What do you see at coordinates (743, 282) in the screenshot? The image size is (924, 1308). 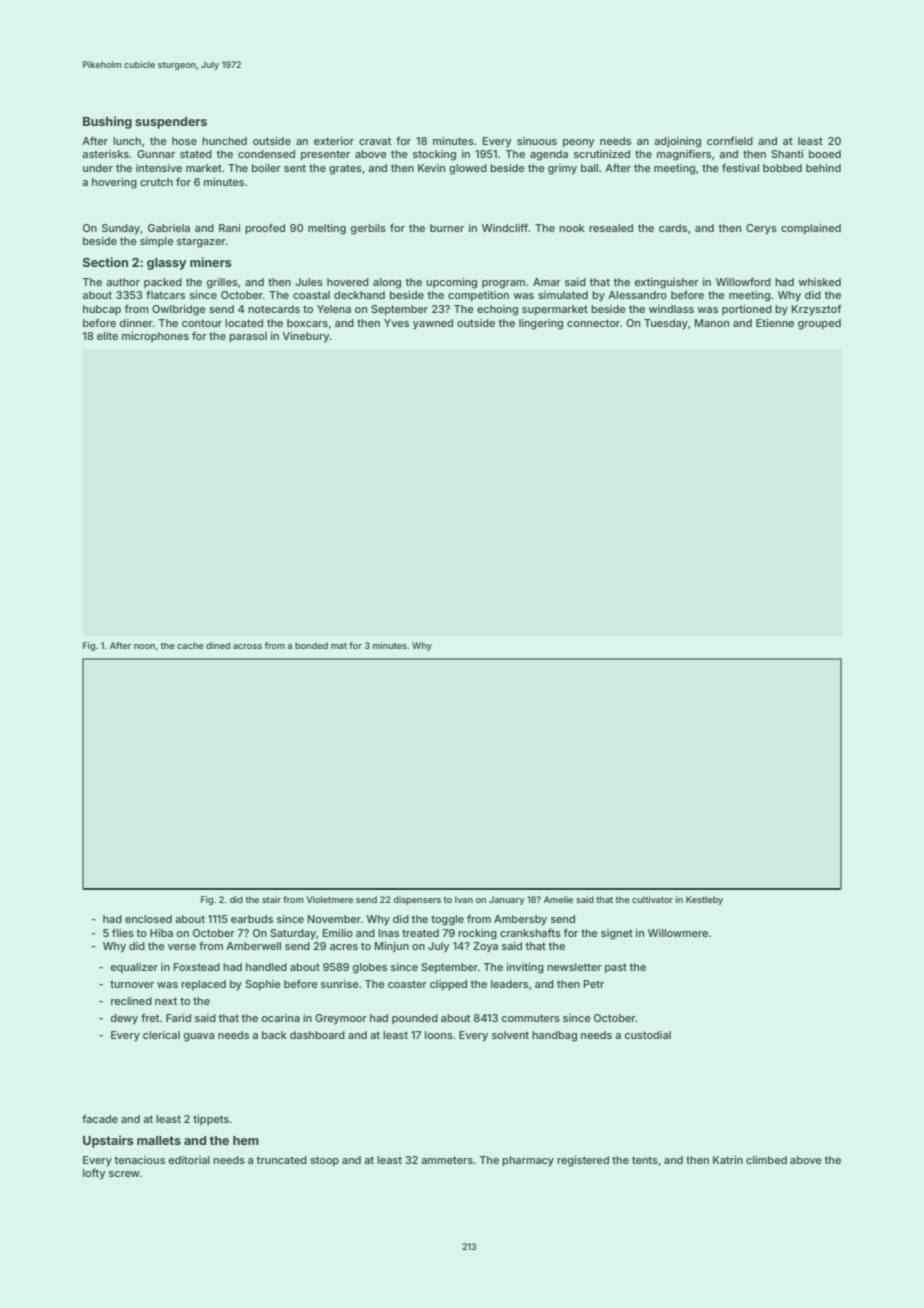 I see `Willowford` at bounding box center [743, 282].
